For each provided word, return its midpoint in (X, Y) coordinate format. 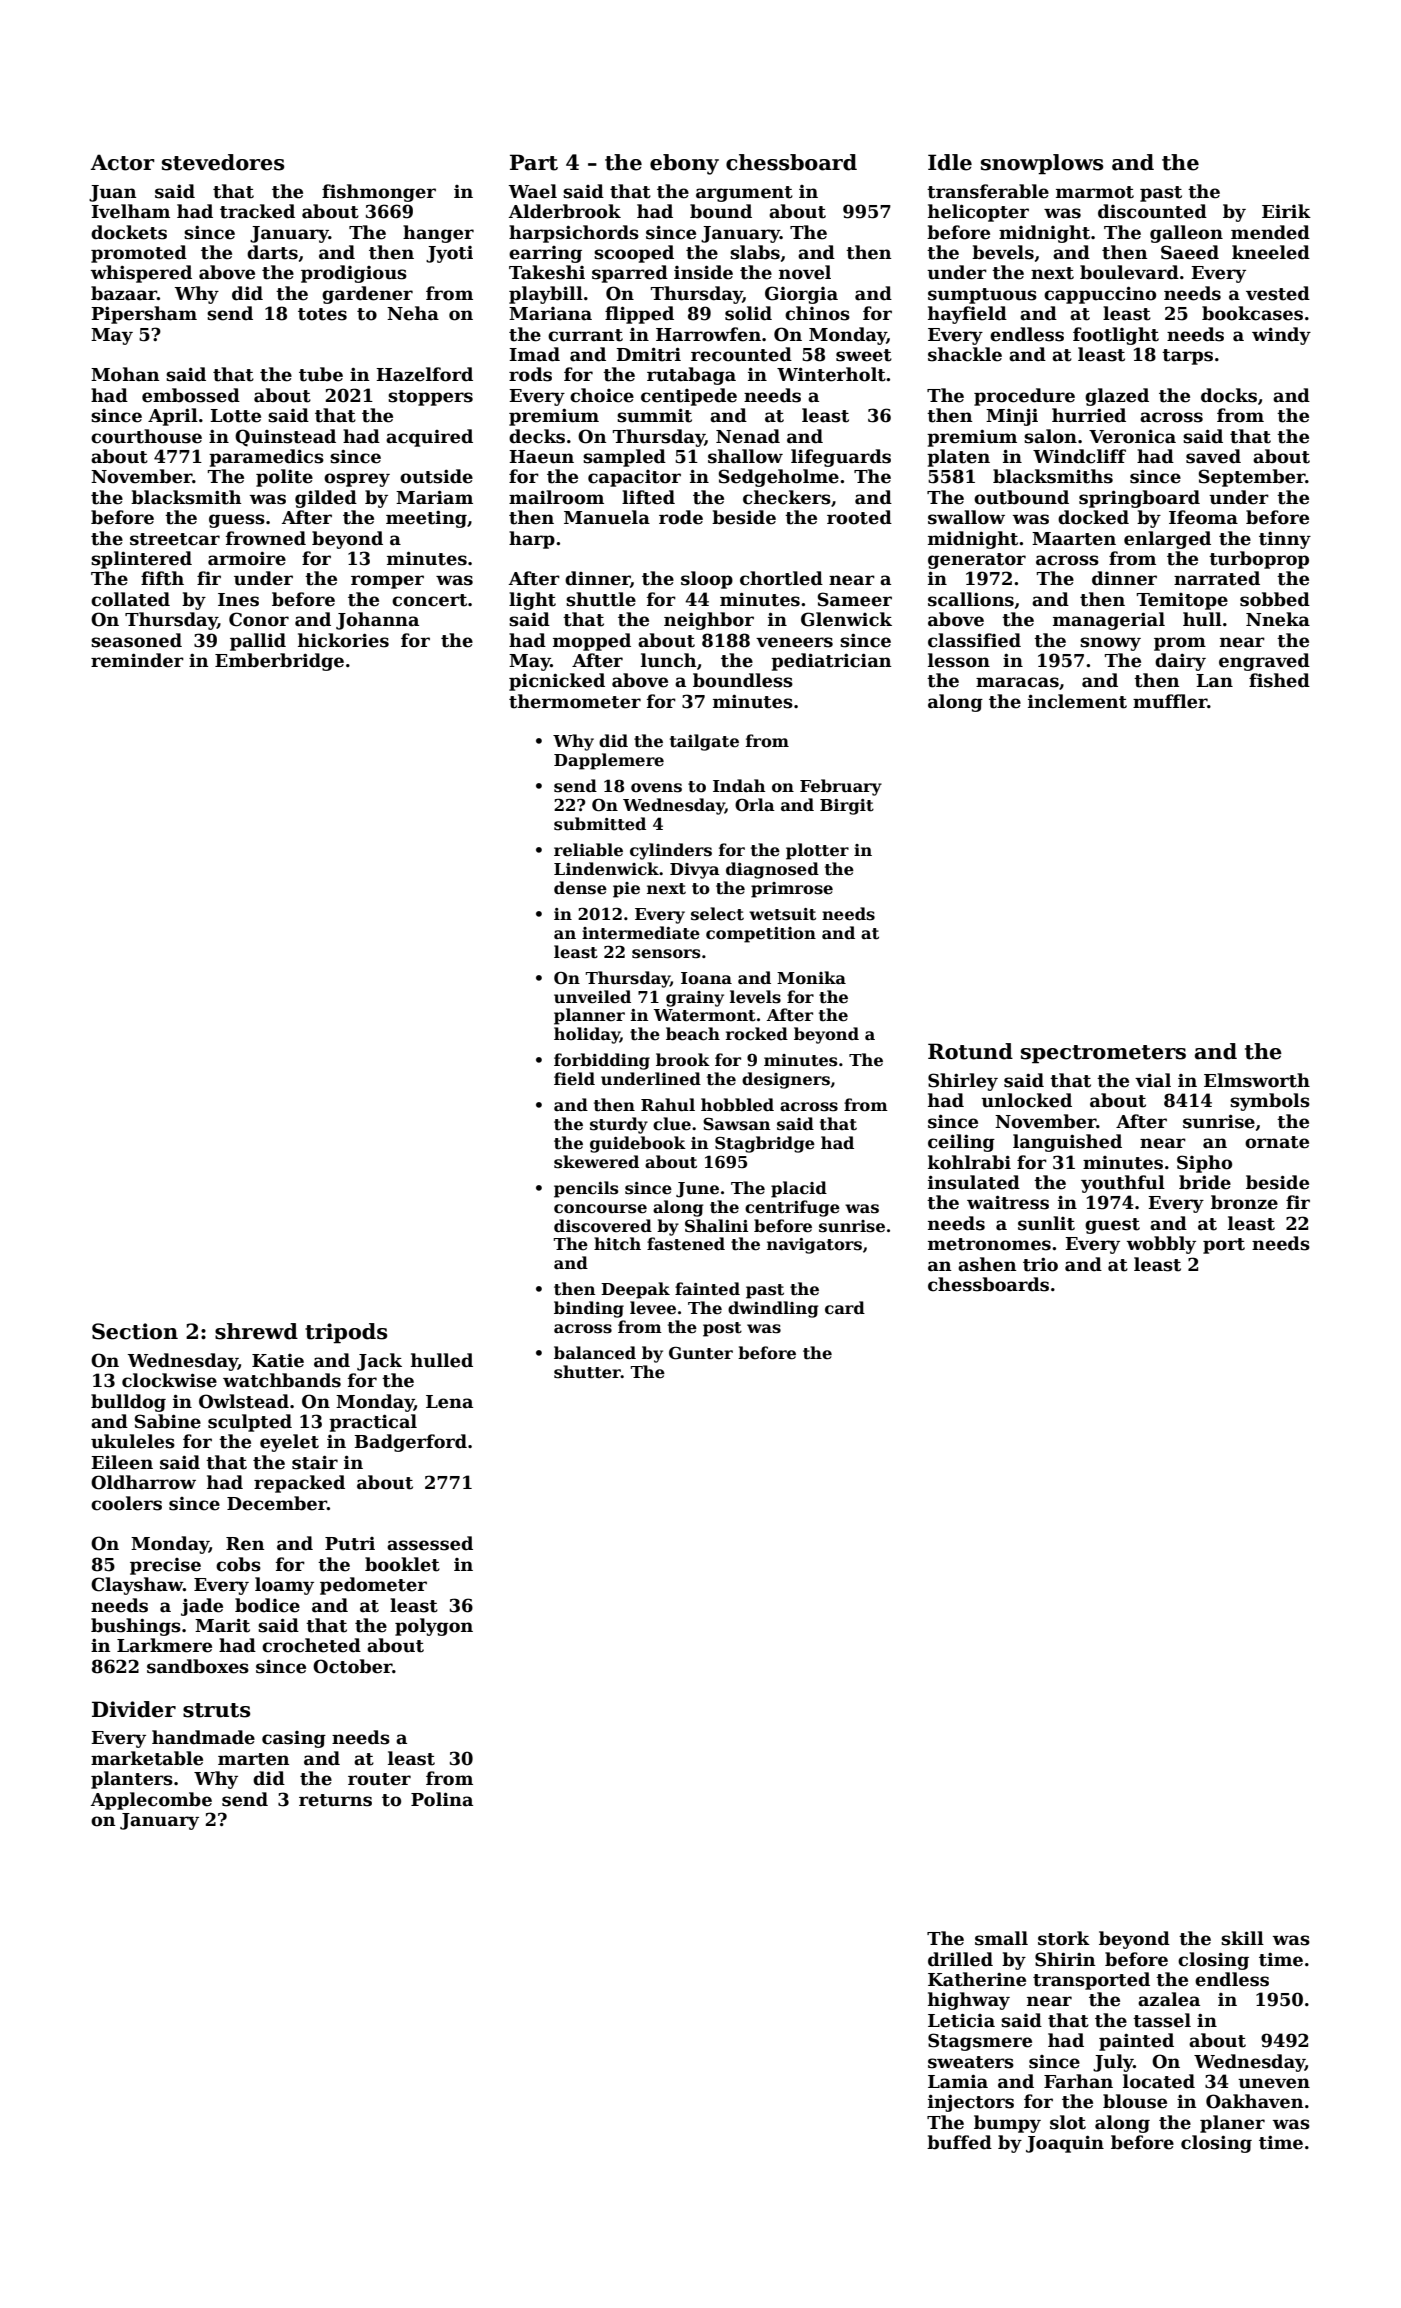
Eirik (1286, 211)
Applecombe (151, 1801)
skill (1242, 1938)
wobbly (1161, 1245)
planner (589, 1016)
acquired (429, 438)
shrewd (256, 1331)
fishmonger (379, 193)
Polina (442, 1799)
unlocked (1026, 1100)
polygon (434, 1627)
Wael (532, 191)
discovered (603, 1226)
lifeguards (841, 458)
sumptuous (982, 296)
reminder (137, 660)
